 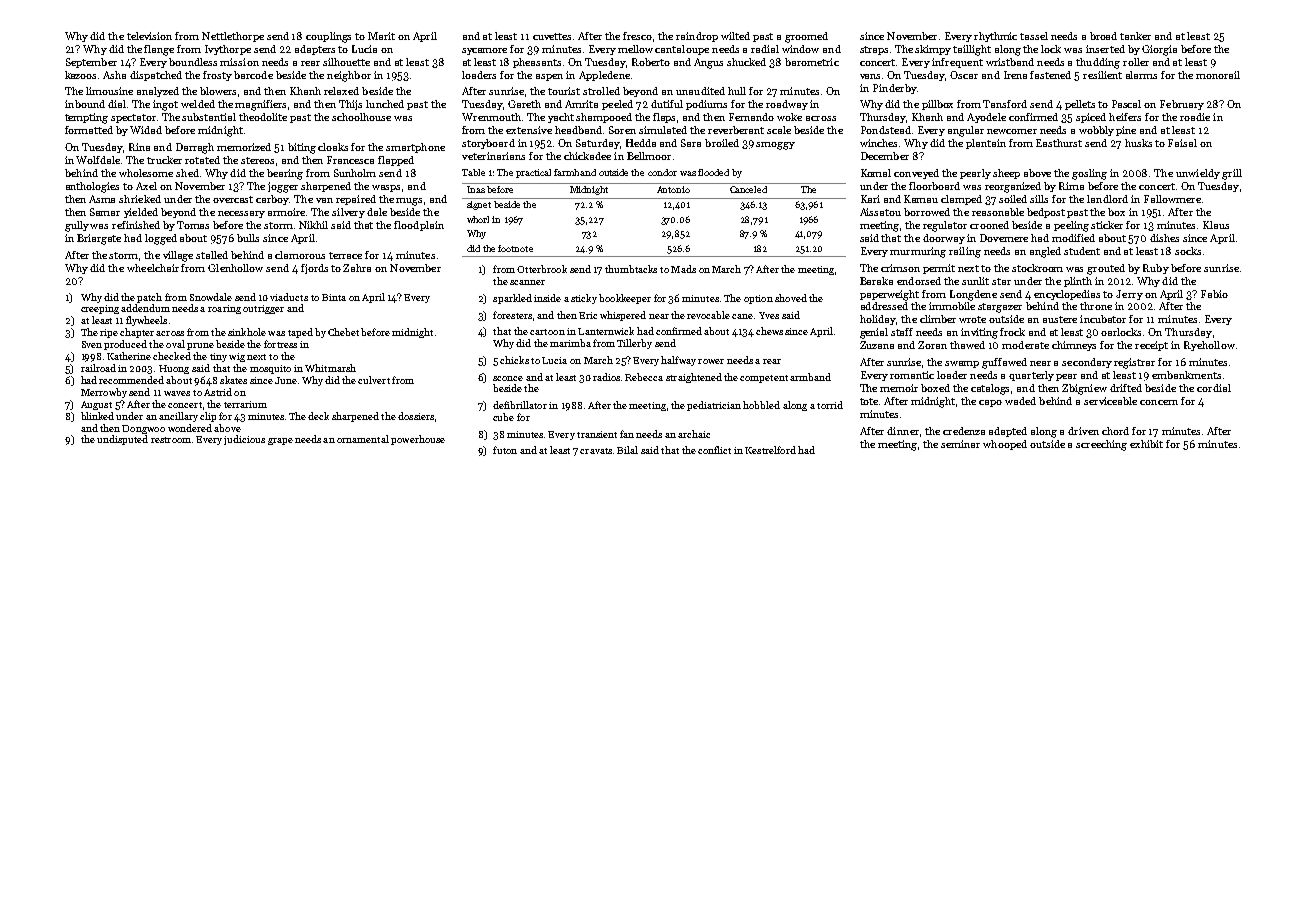 I want to click on strolled, so click(x=601, y=91).
